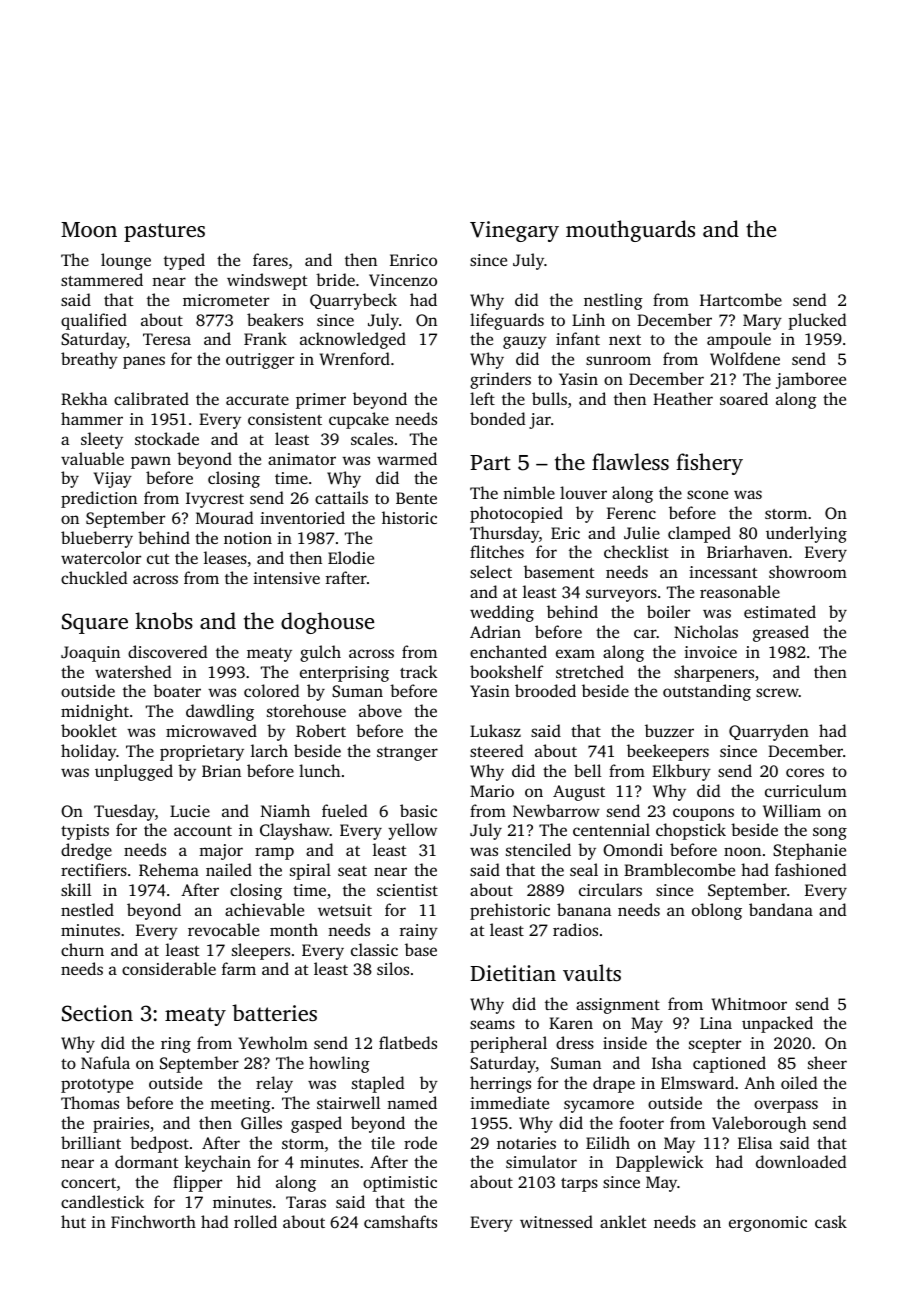  What do you see at coordinates (316, 1124) in the image?
I see `gasped` at bounding box center [316, 1124].
